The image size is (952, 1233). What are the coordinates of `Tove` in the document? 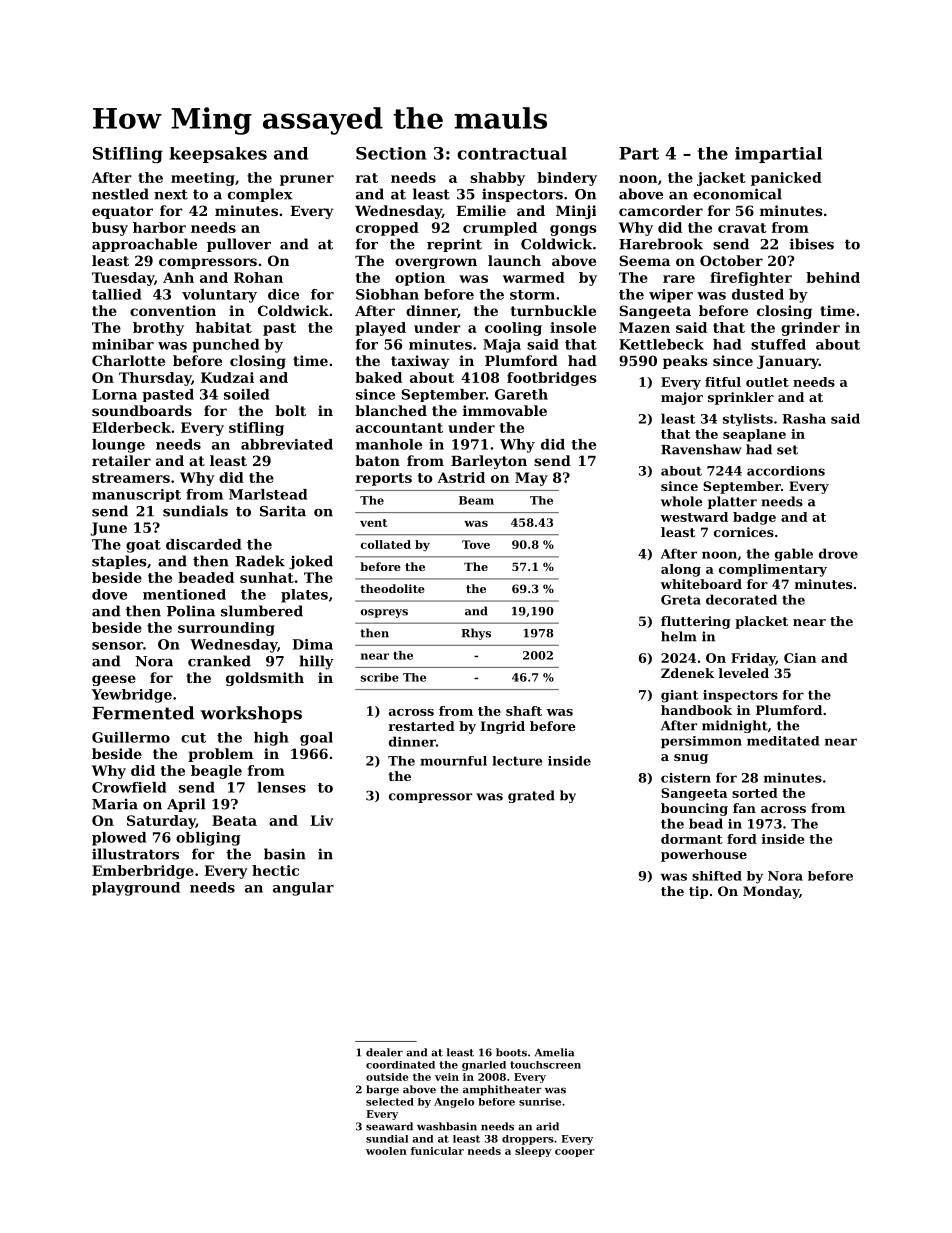 It's located at (476, 544).
